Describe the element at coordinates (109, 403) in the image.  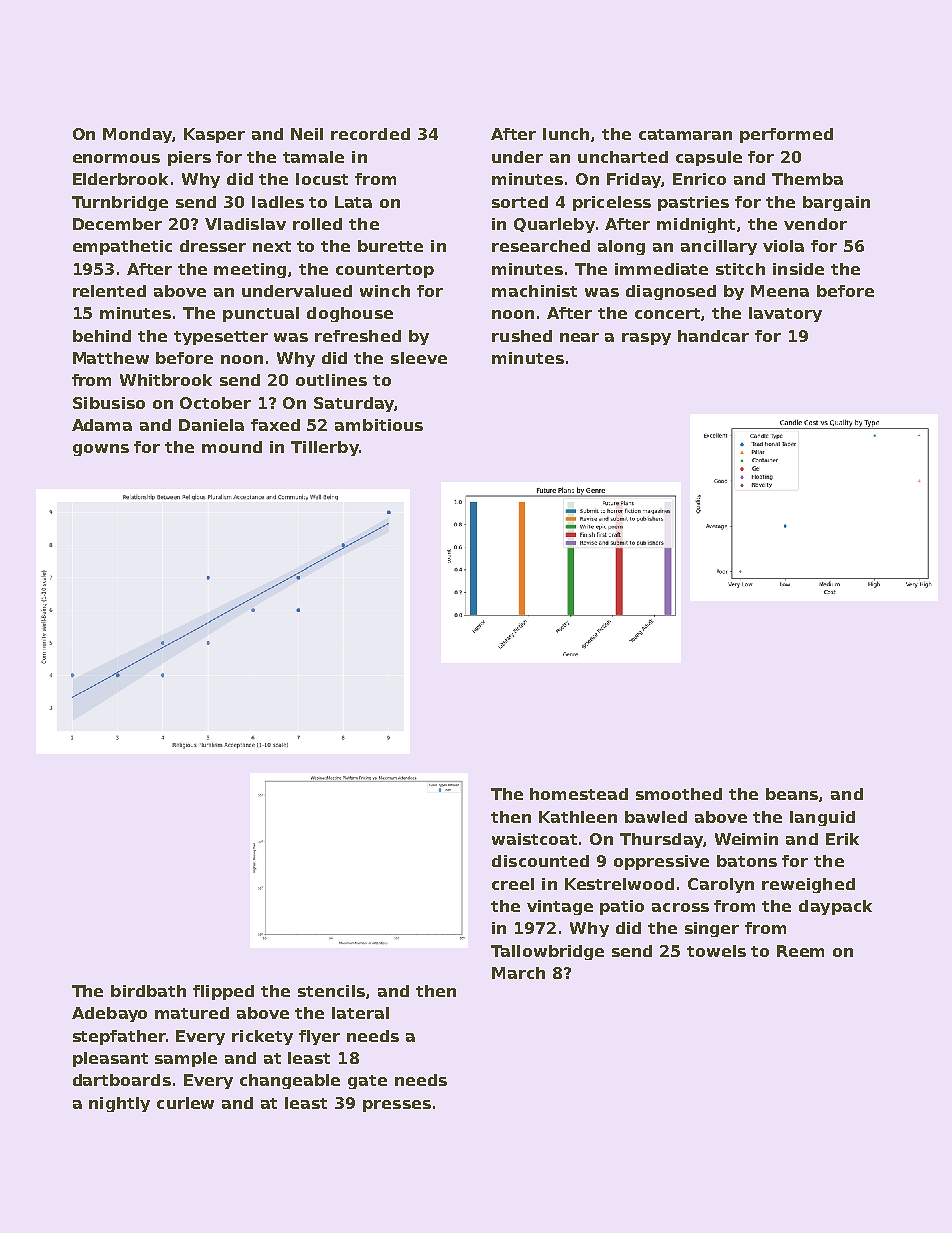
I see `Sibusiso` at that location.
